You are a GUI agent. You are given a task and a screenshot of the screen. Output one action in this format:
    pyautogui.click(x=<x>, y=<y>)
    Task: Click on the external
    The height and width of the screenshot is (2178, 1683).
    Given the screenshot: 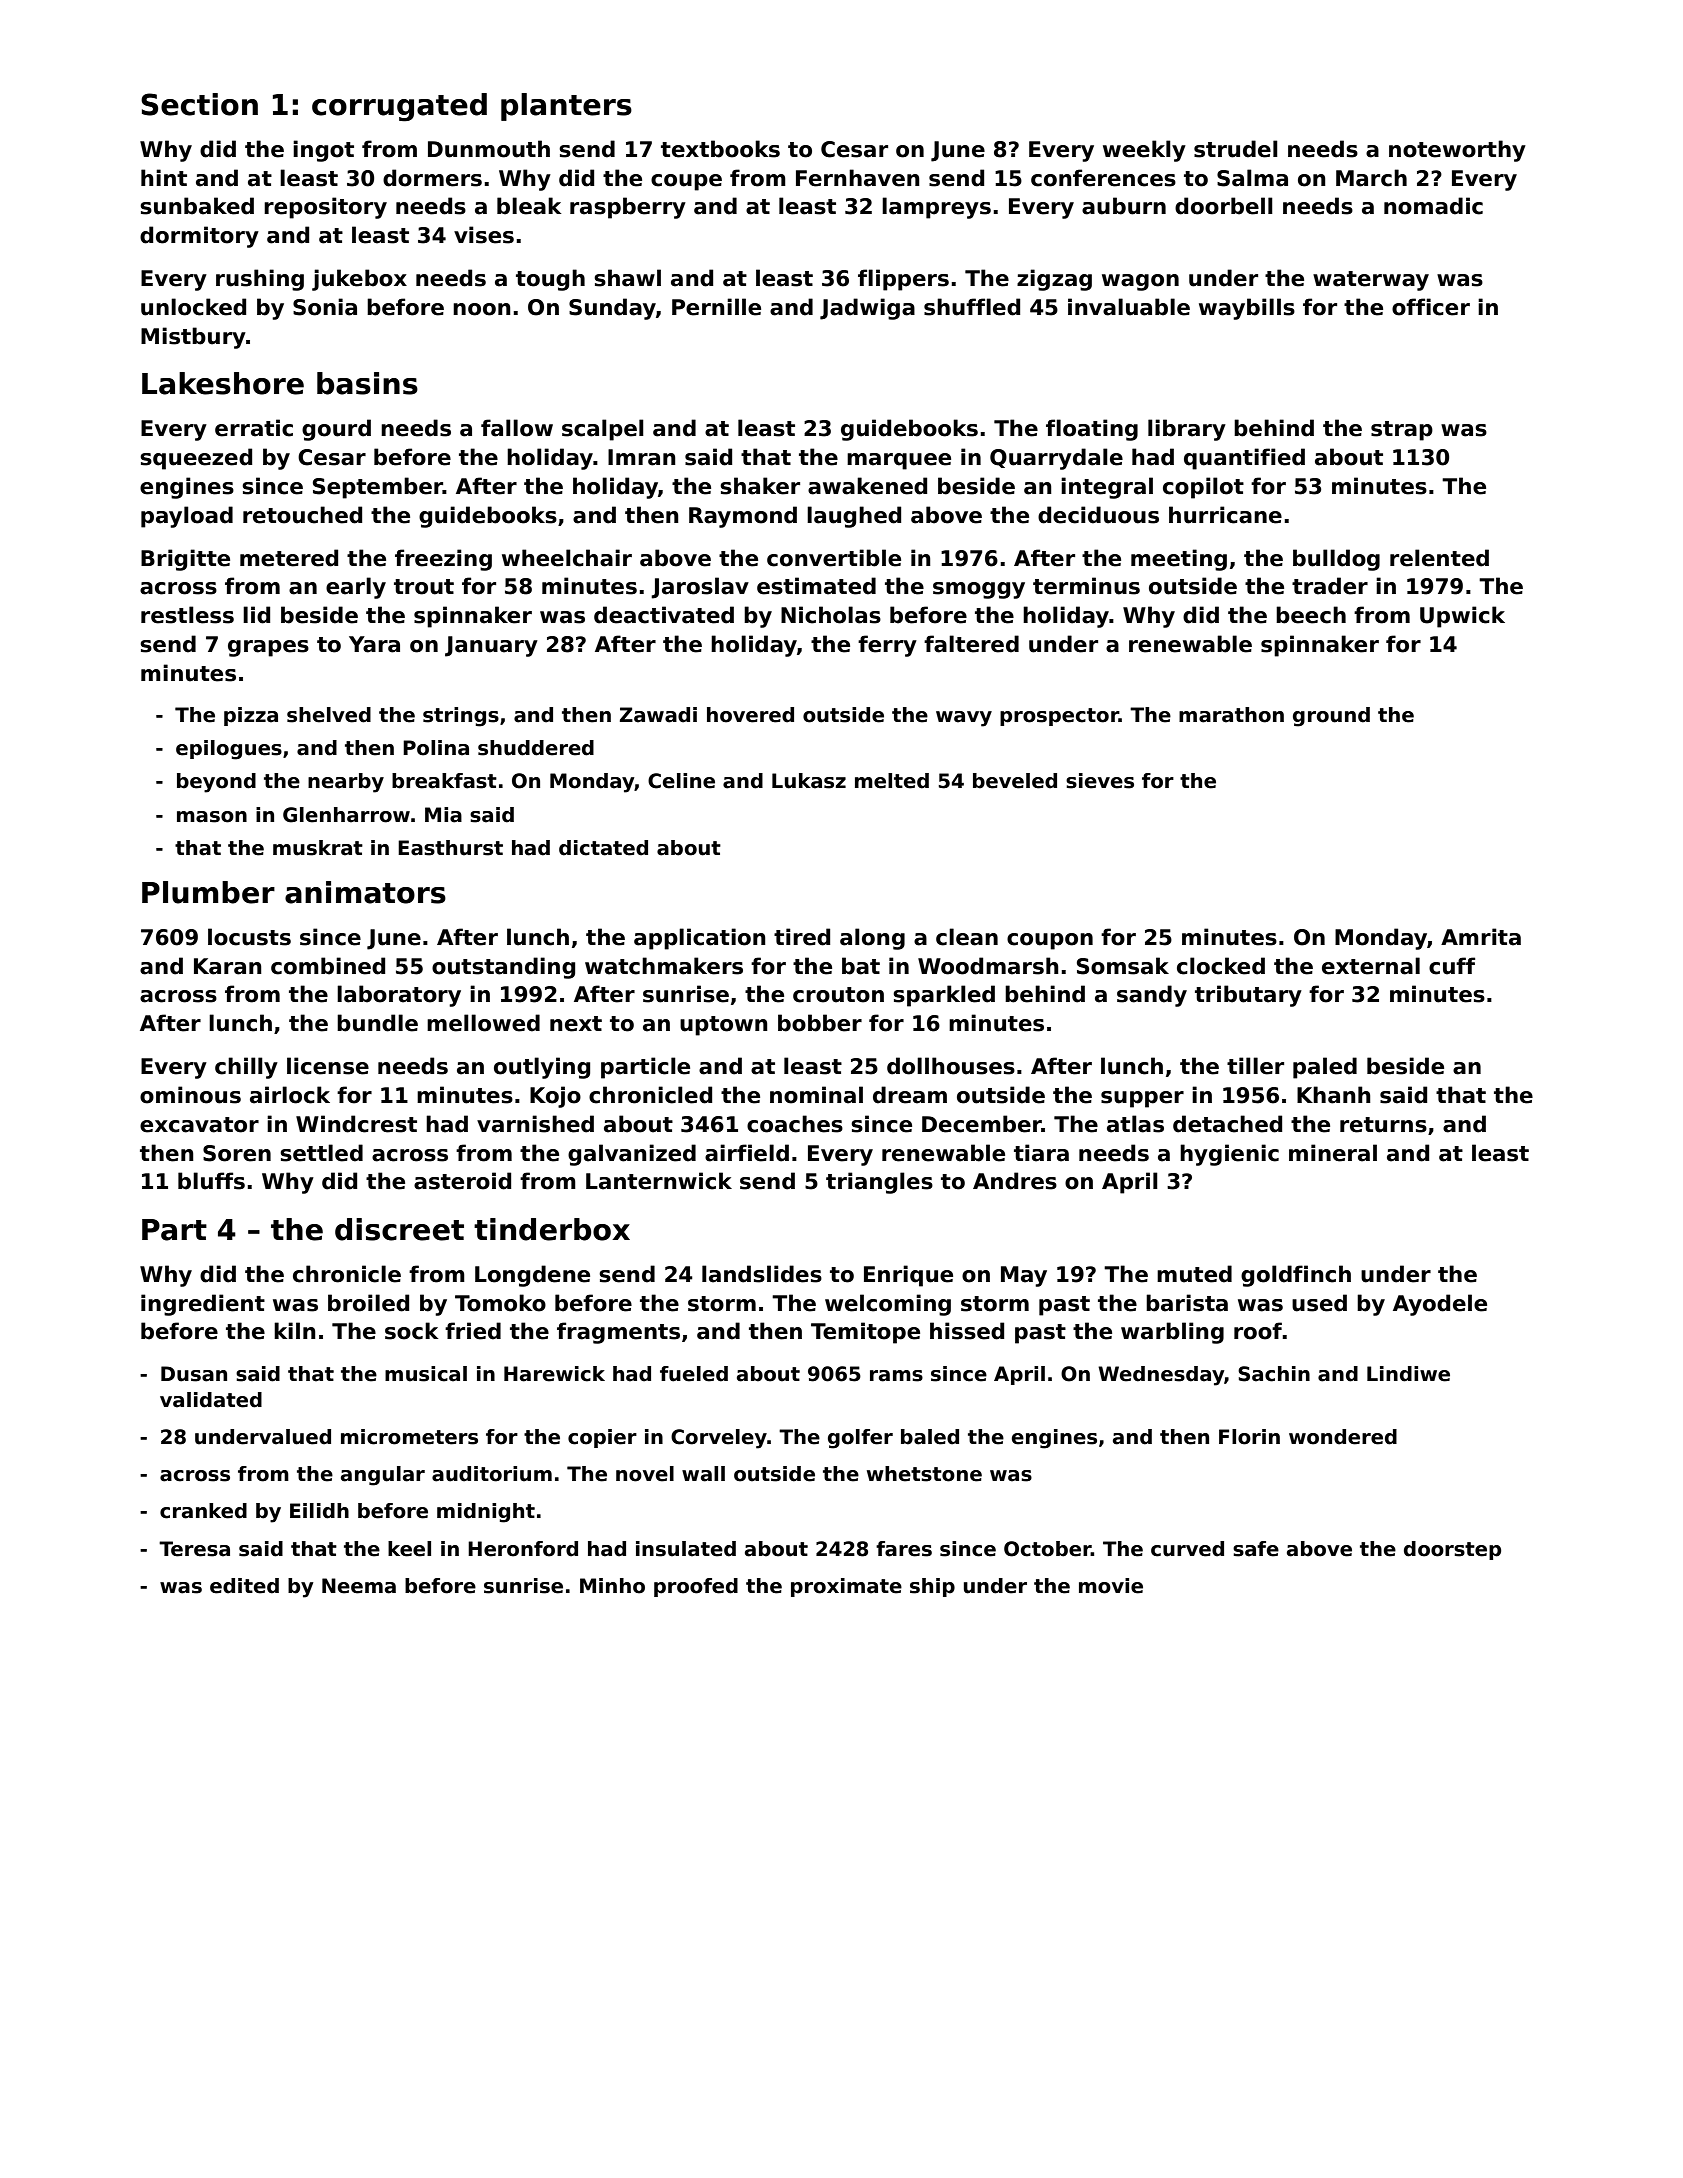 What is the action you would take?
    pyautogui.click(x=1371, y=966)
